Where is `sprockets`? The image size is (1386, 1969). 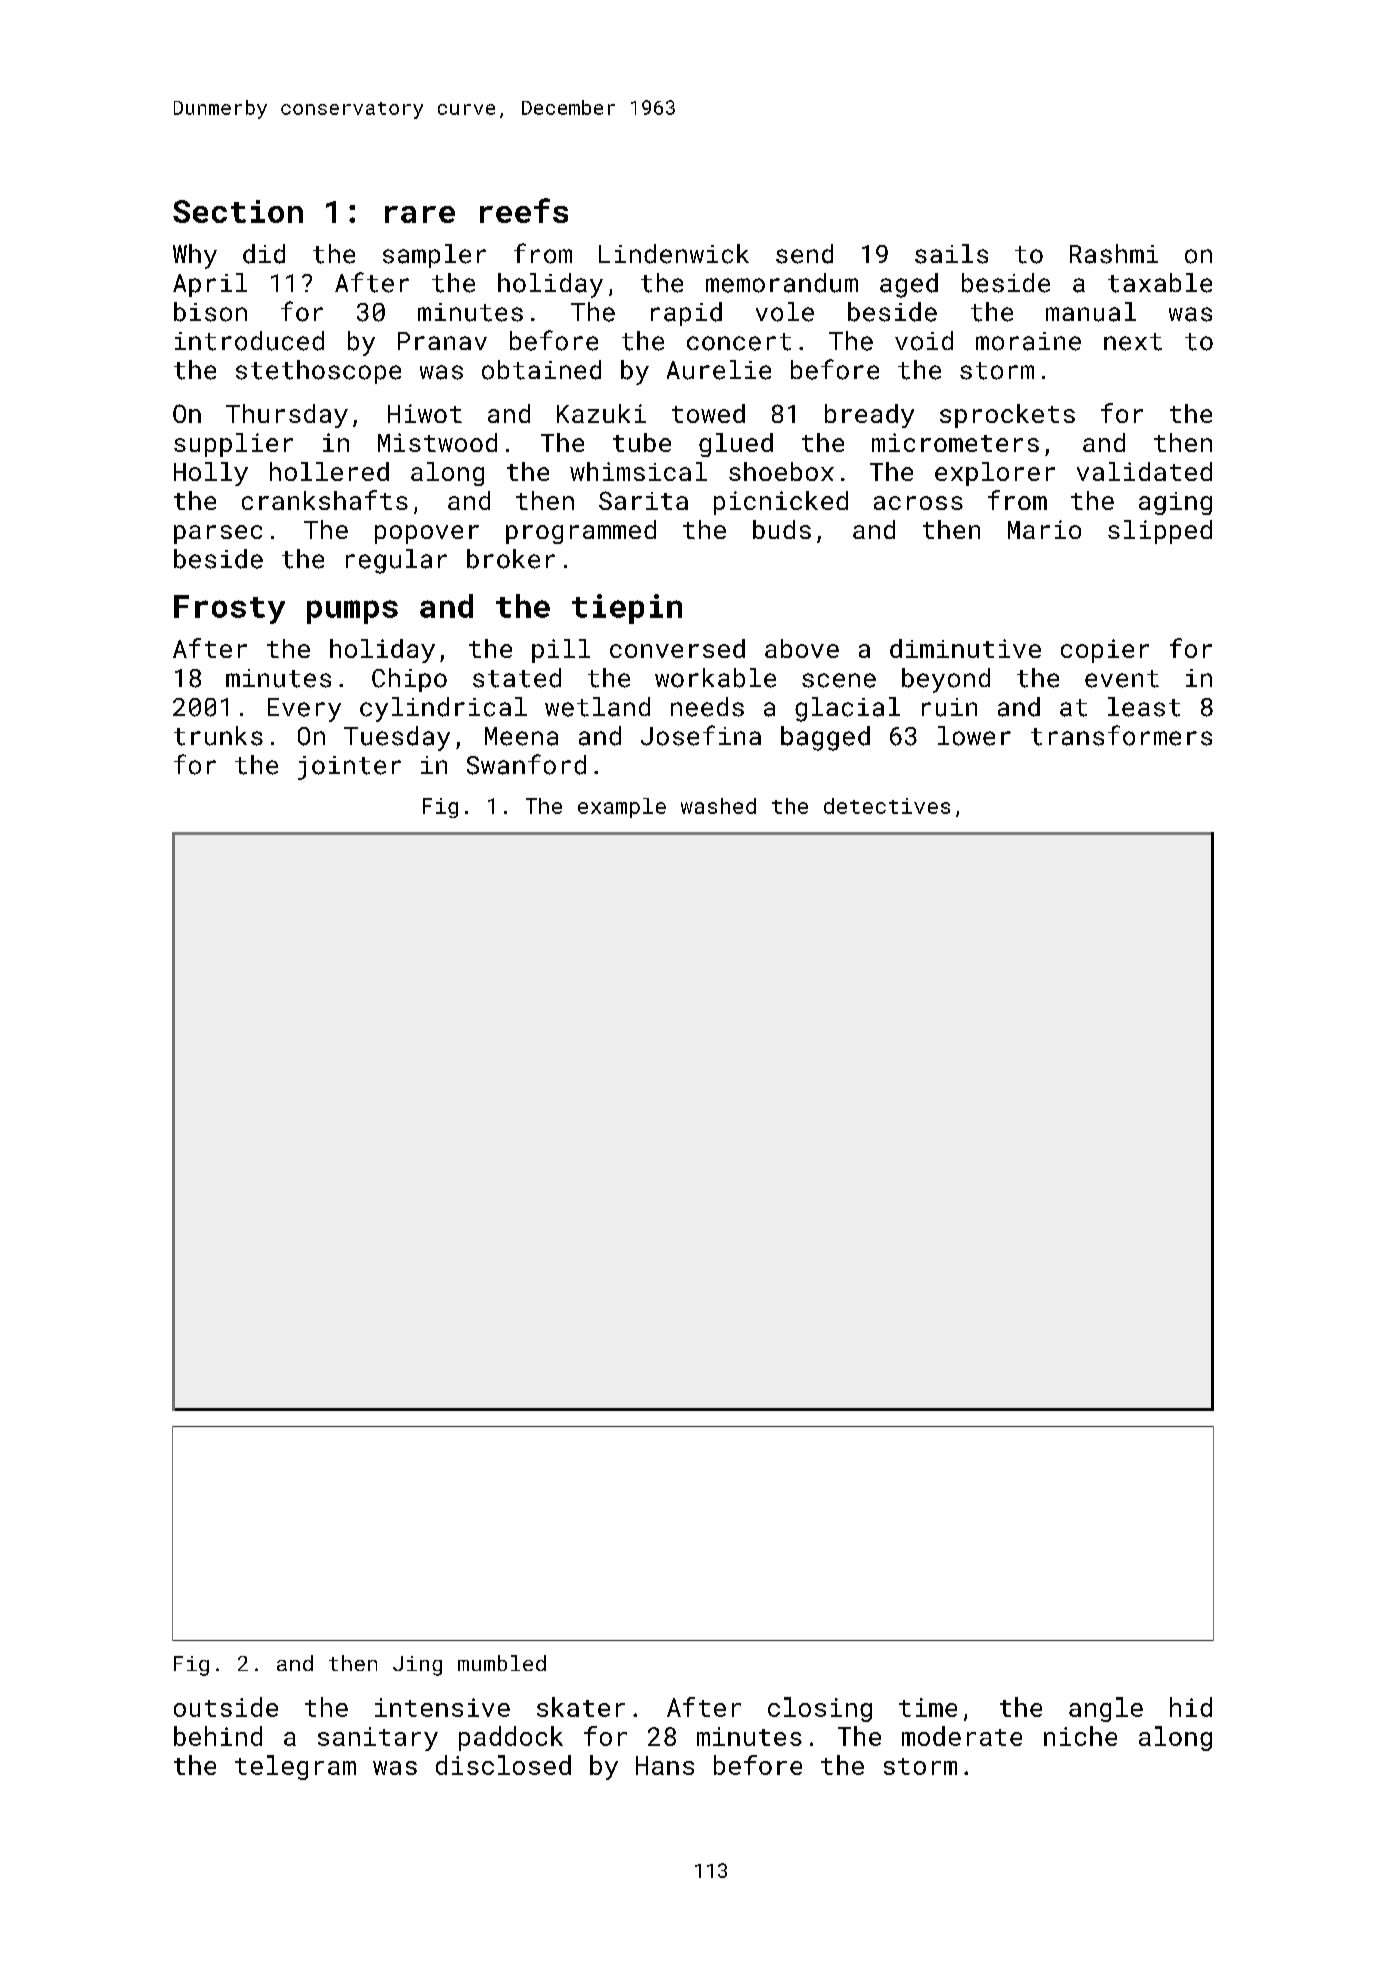
sprockets is located at coordinates (1007, 416).
